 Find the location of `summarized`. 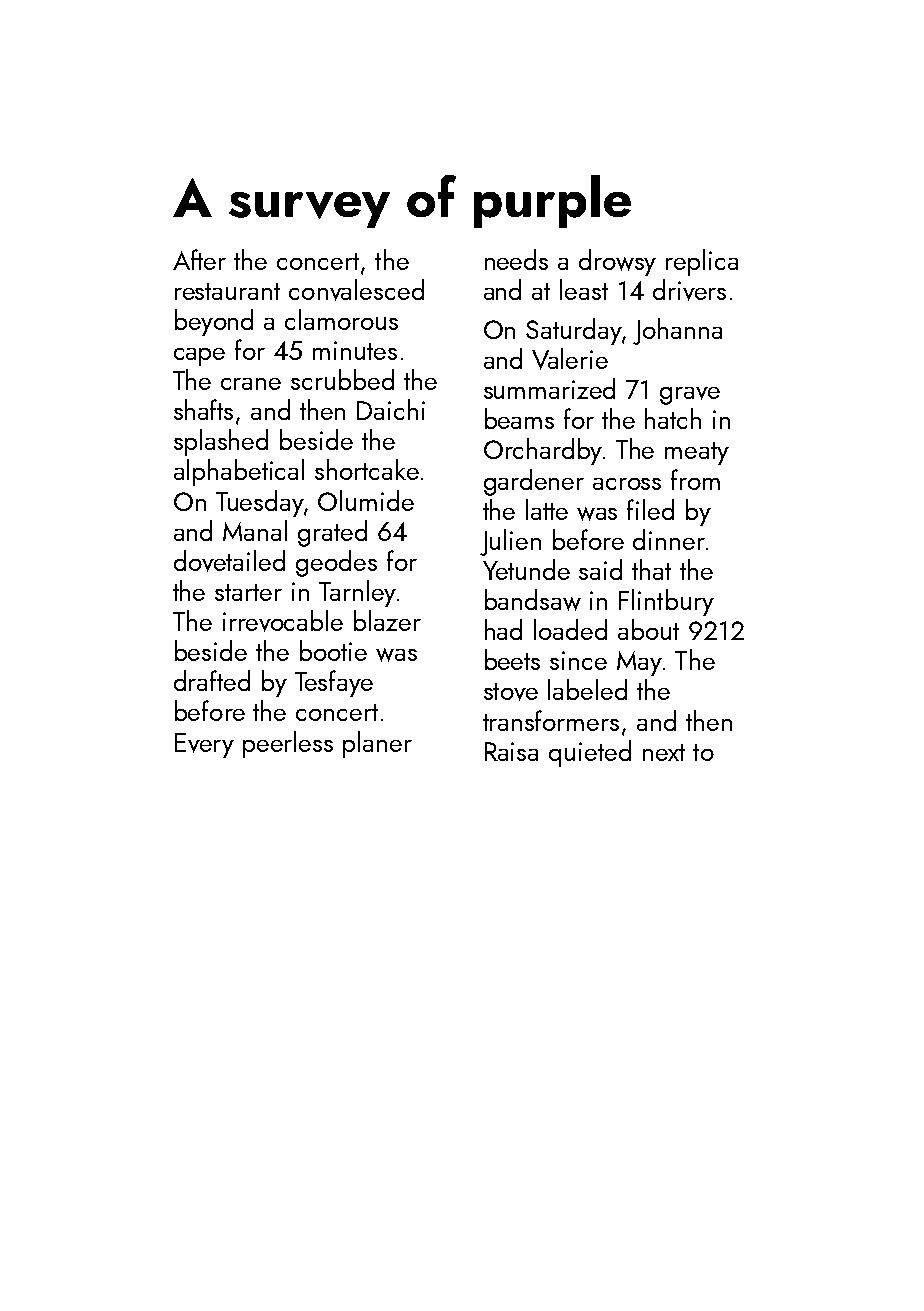

summarized is located at coordinates (549, 388).
